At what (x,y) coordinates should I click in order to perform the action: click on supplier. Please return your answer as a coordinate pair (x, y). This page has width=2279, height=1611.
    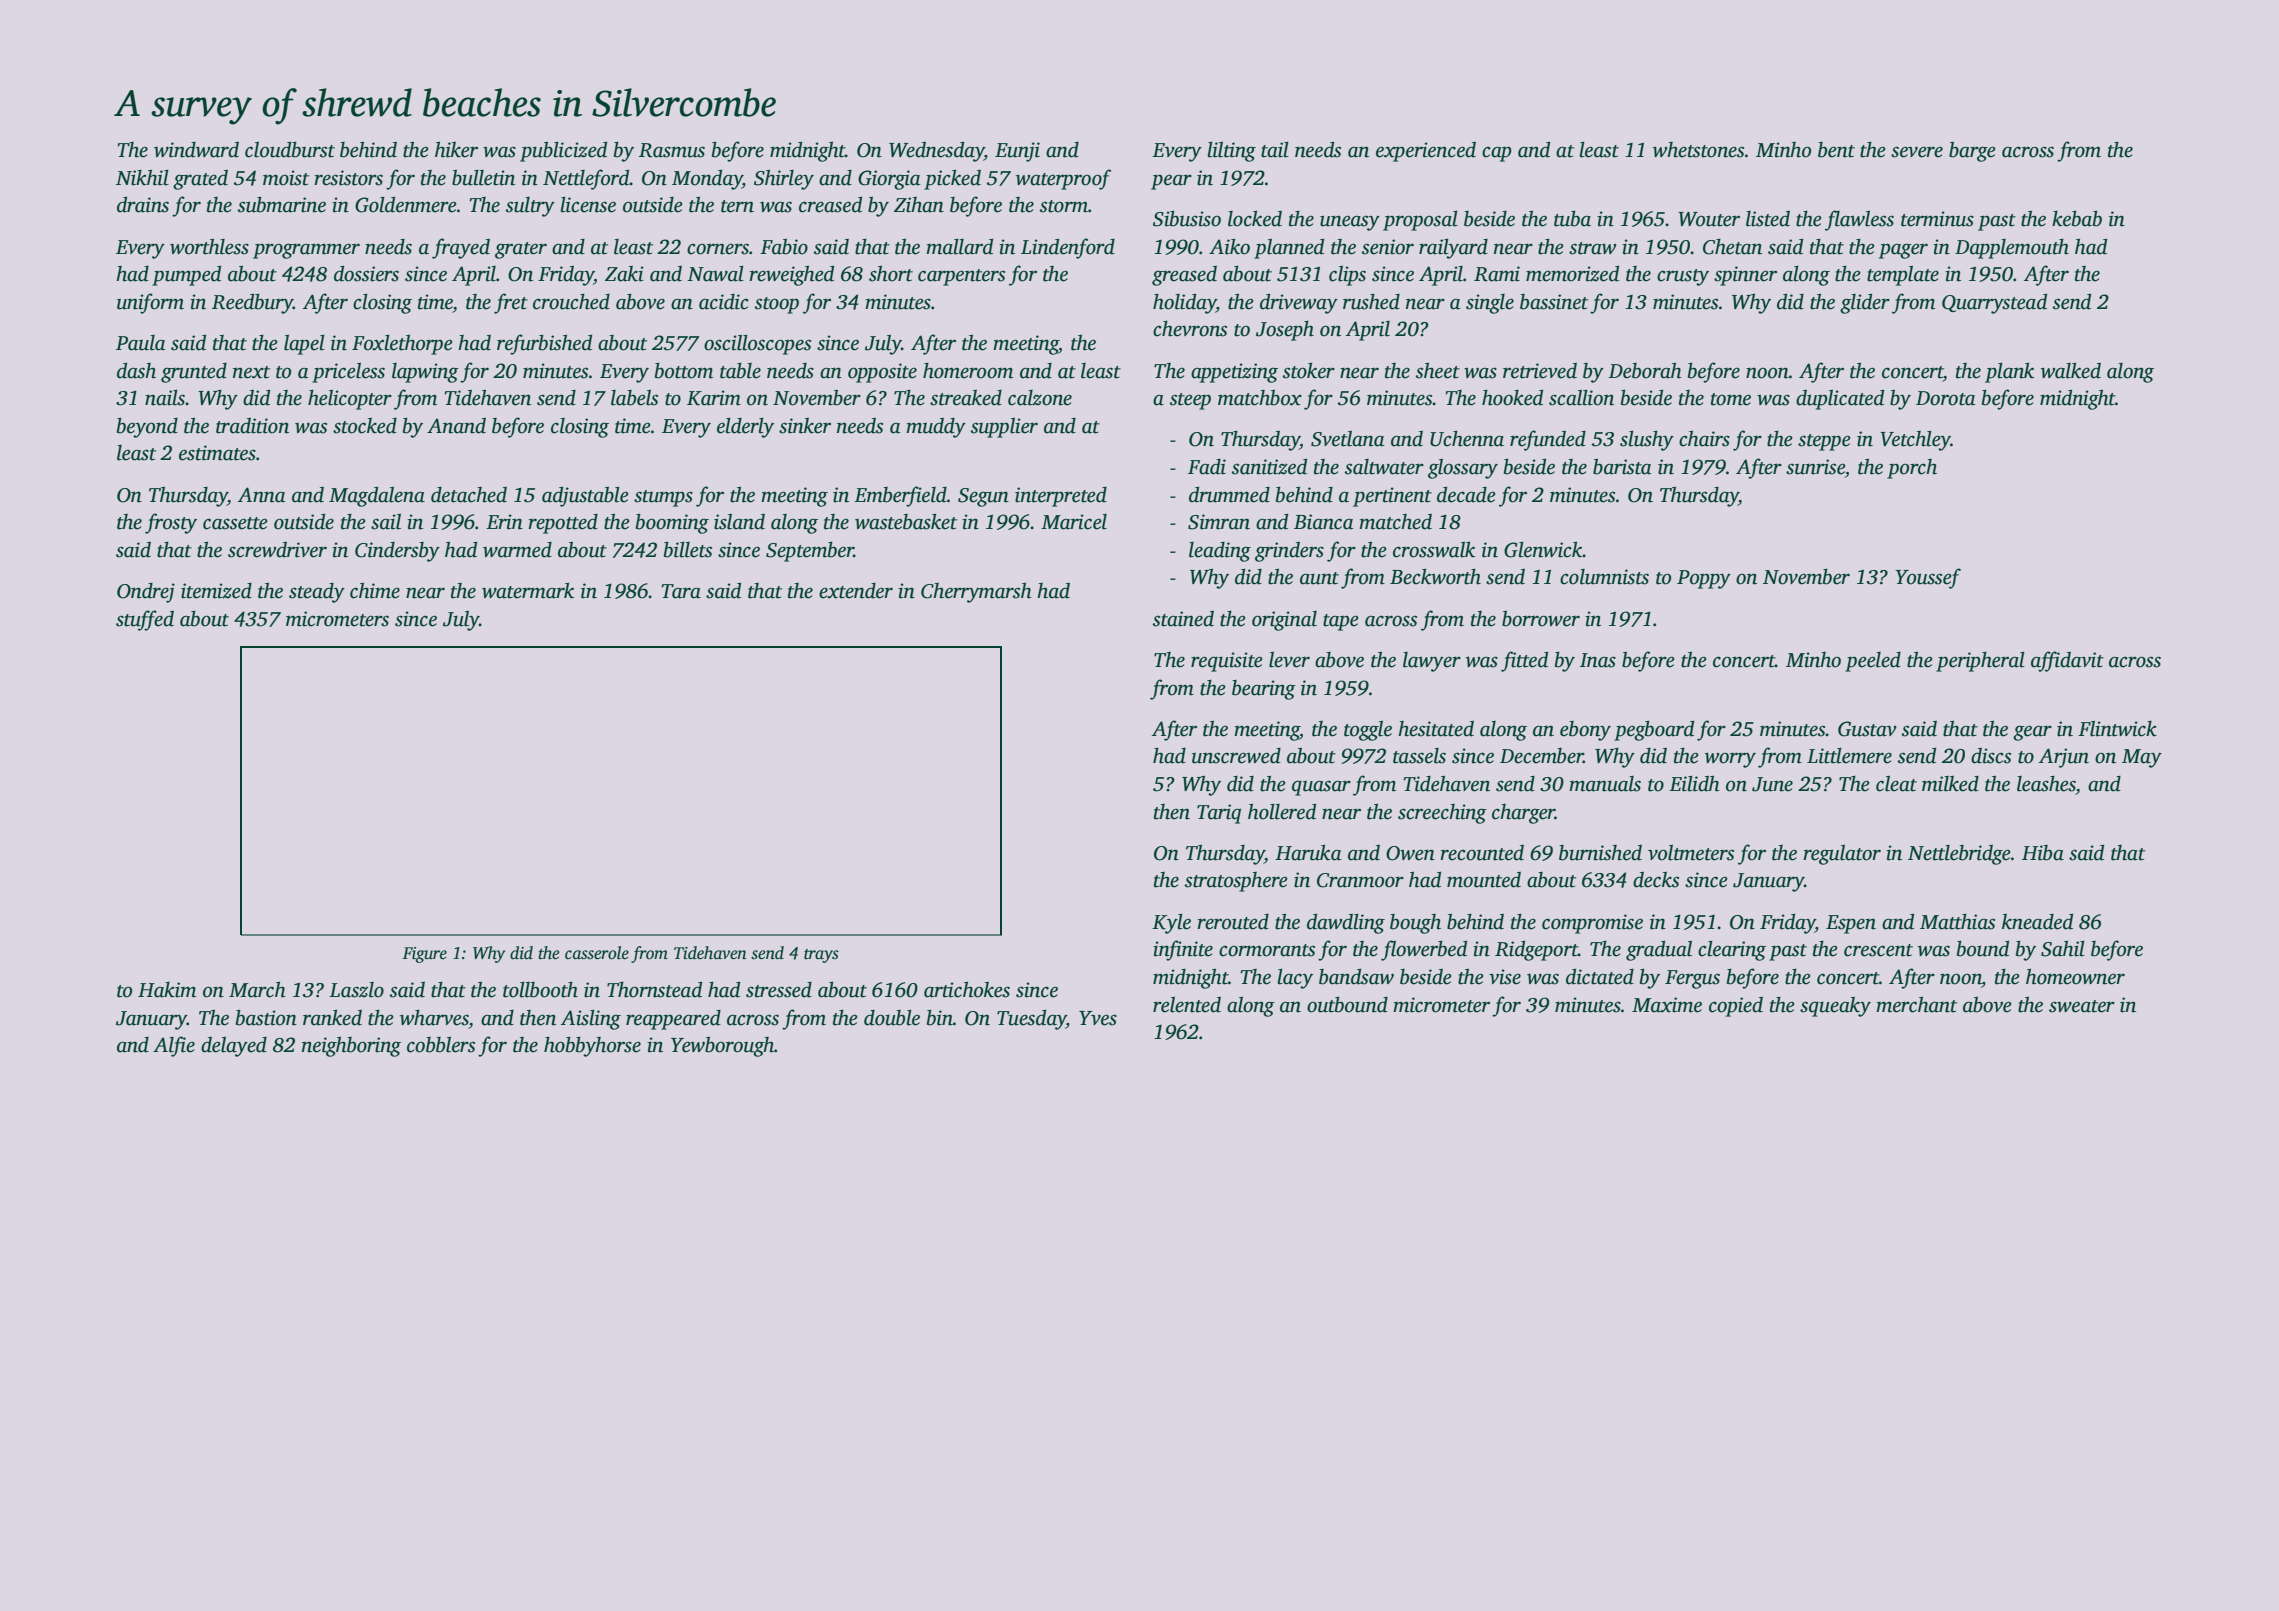
    Looking at the image, I should click on (1004, 428).
